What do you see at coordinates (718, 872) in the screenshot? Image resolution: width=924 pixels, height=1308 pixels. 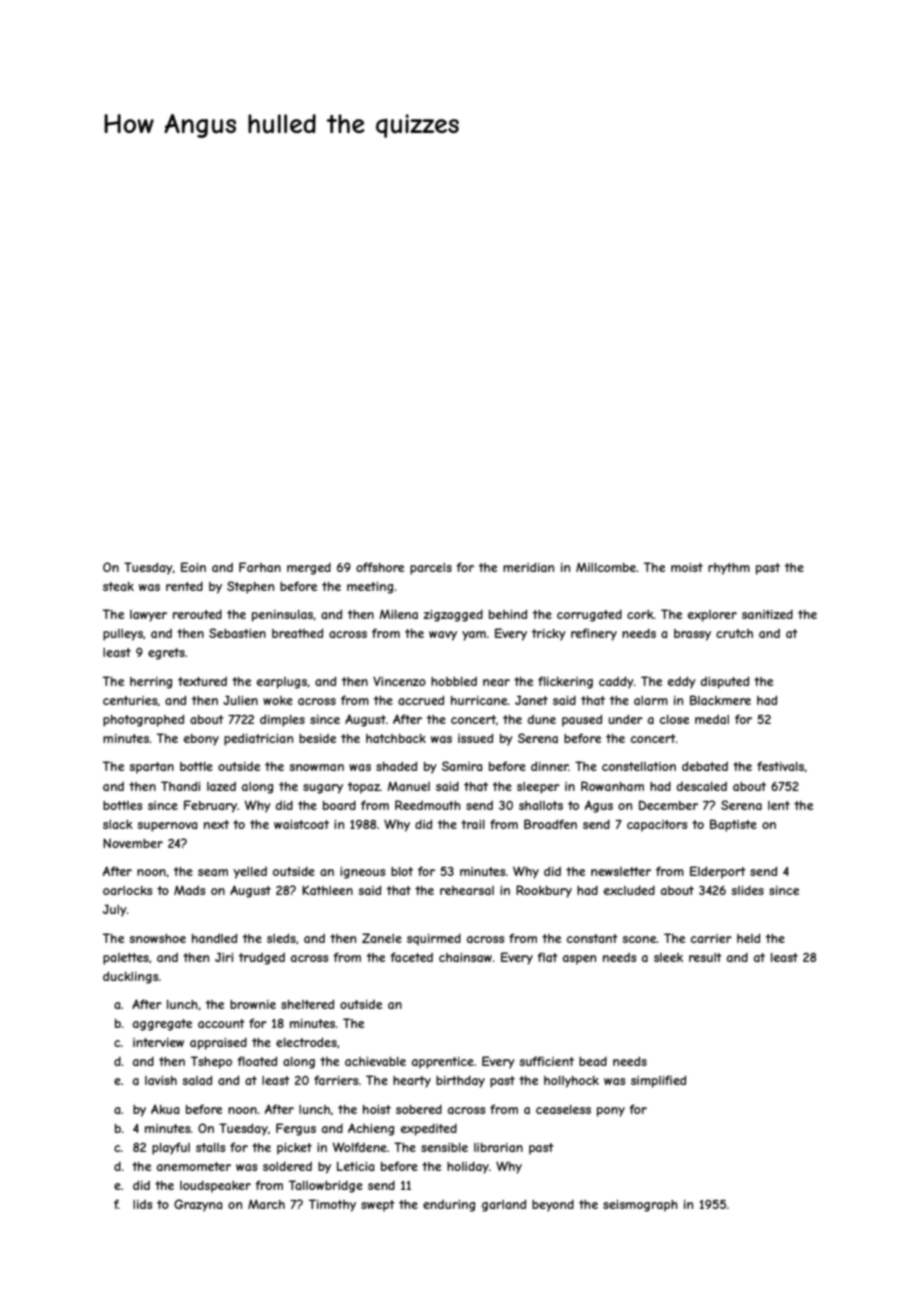 I see `Elderport` at bounding box center [718, 872].
